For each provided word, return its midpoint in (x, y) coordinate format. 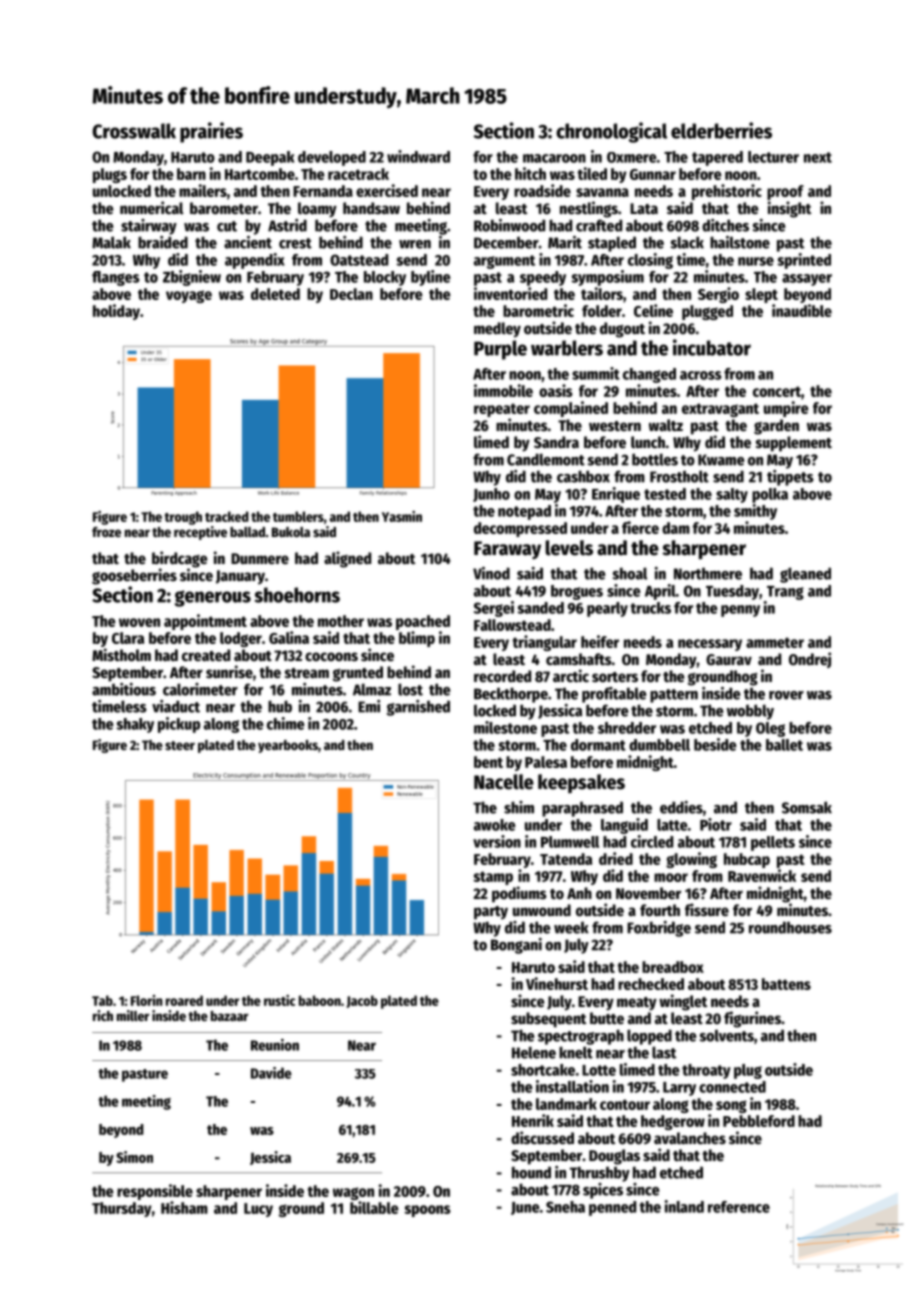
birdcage (180, 559)
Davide (271, 1073)
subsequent (548, 1020)
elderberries (721, 130)
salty (732, 495)
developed (332, 158)
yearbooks (288, 746)
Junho (491, 495)
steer (180, 745)
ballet (784, 745)
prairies (211, 132)
